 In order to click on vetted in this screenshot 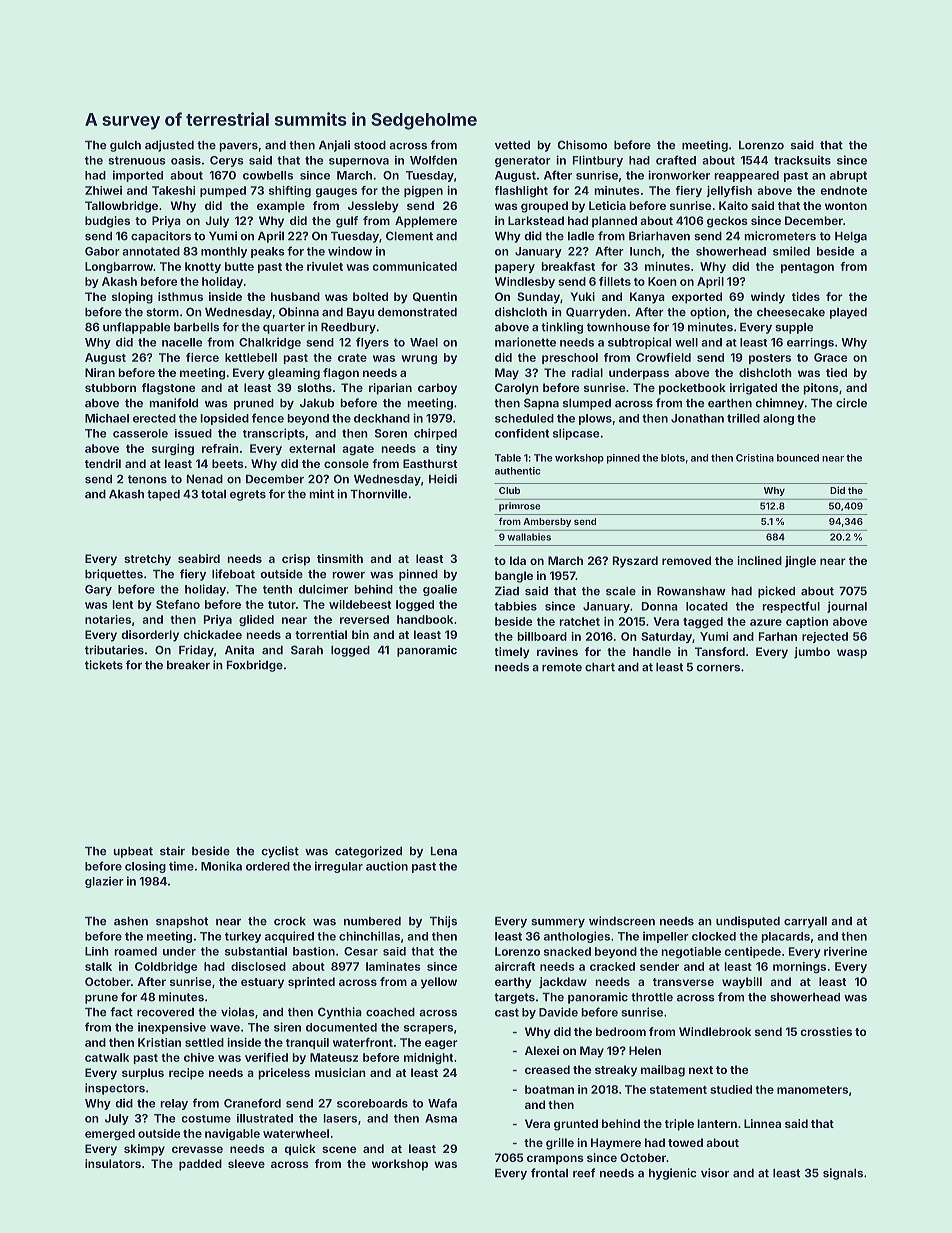, I will do `click(512, 145)`.
